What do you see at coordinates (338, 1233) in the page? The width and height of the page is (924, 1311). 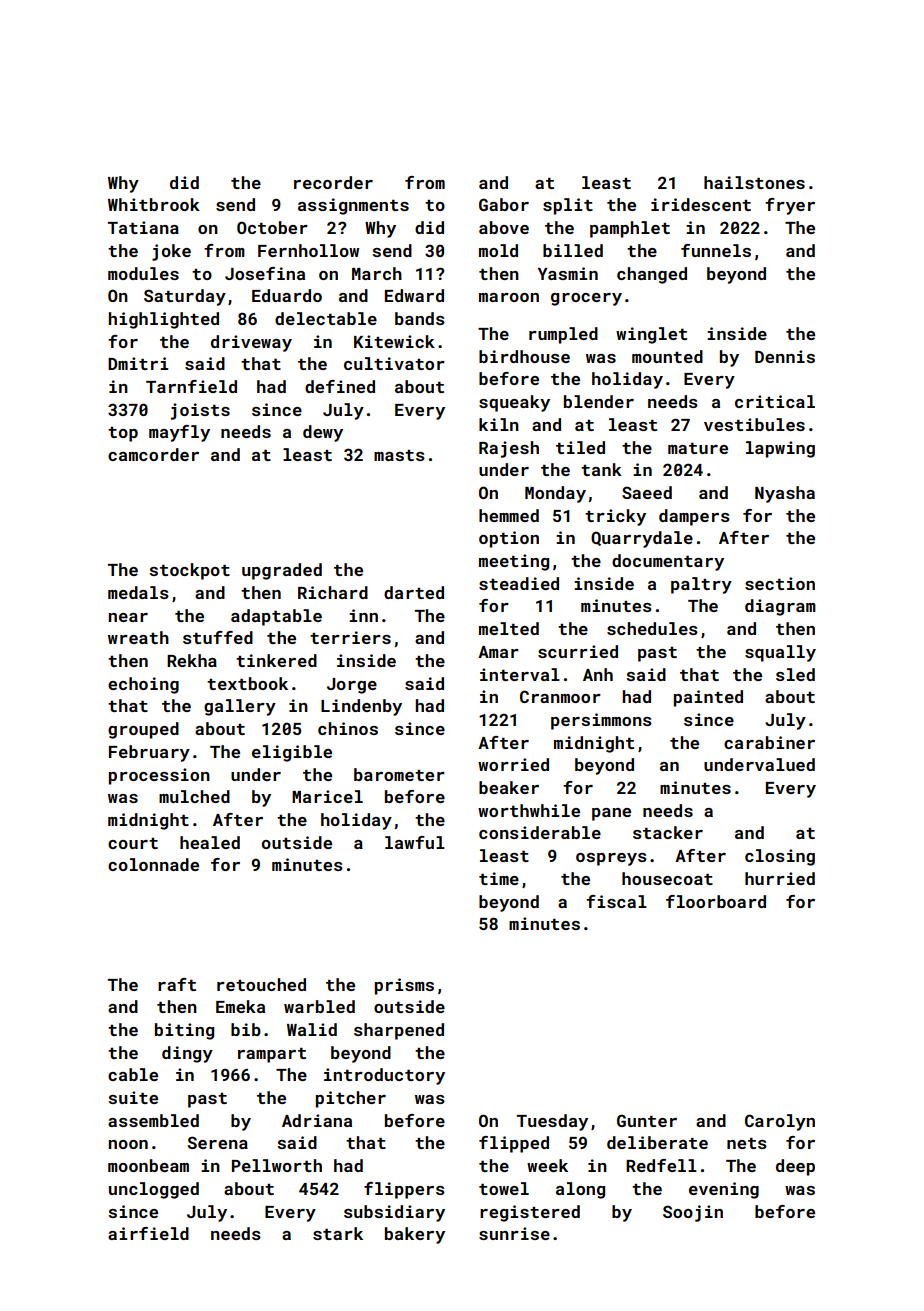 I see `stark` at bounding box center [338, 1233].
